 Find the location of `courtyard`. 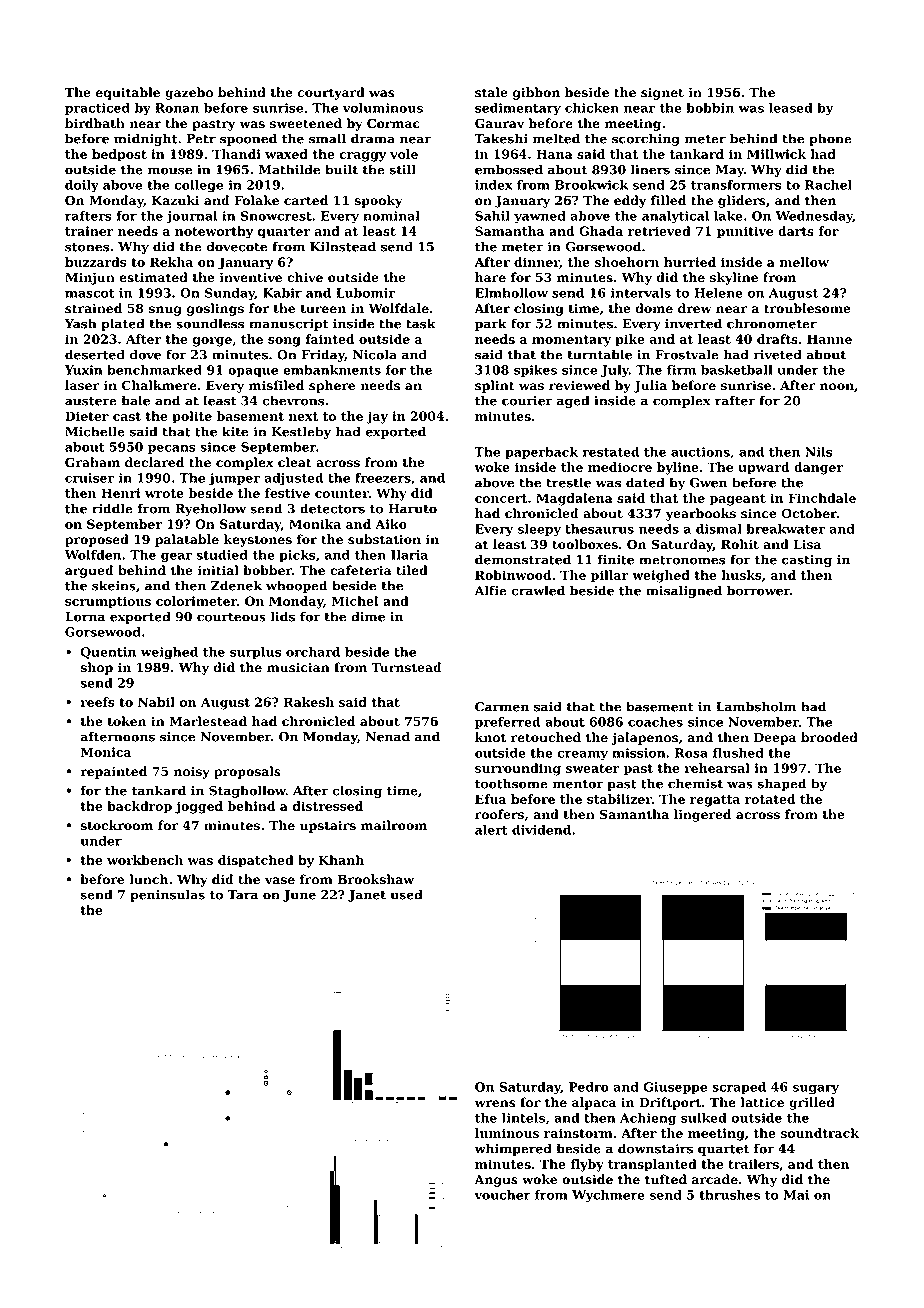

courtyard is located at coordinates (331, 93).
